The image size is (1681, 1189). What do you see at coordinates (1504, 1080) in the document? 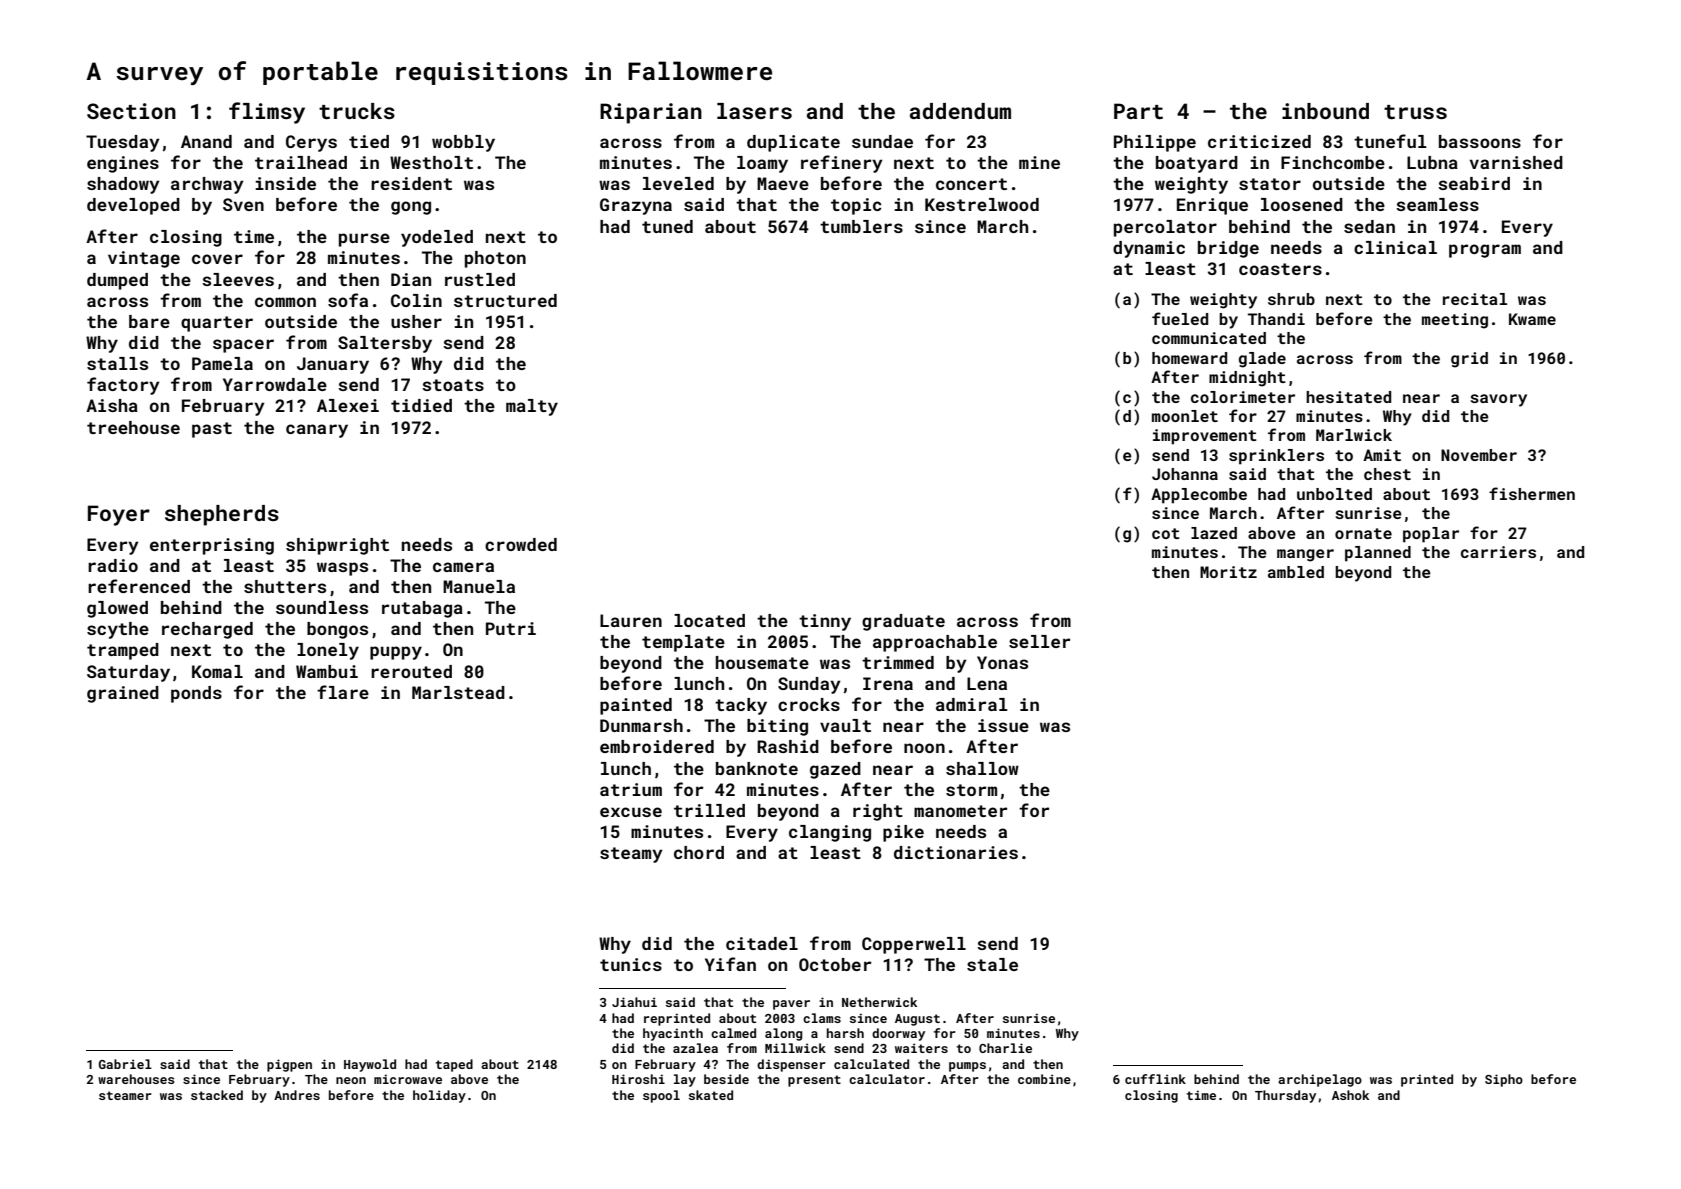
I see `Sipho` at bounding box center [1504, 1080].
